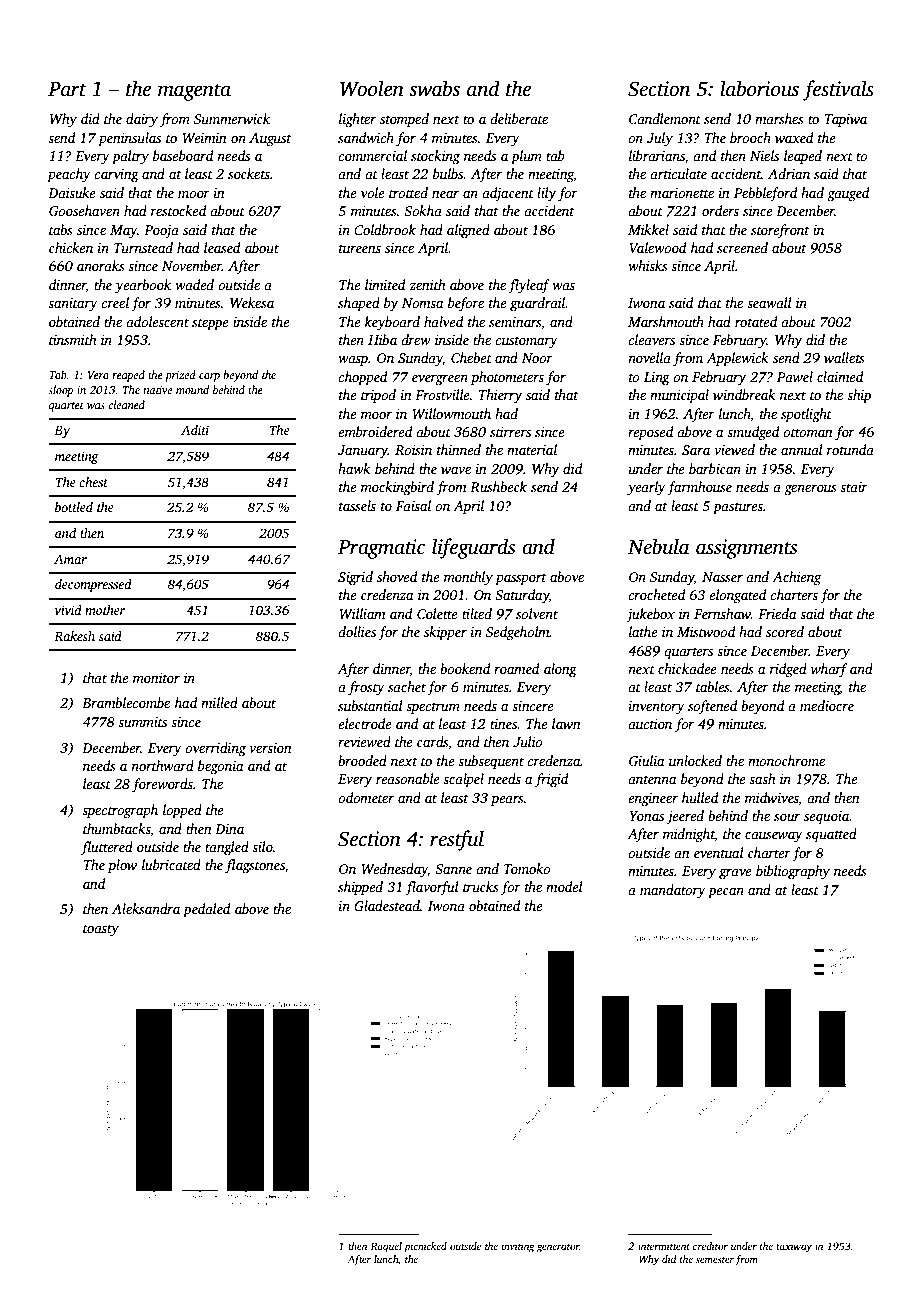  Describe the element at coordinates (794, 1247) in the image. I see `taxiway` at that location.
